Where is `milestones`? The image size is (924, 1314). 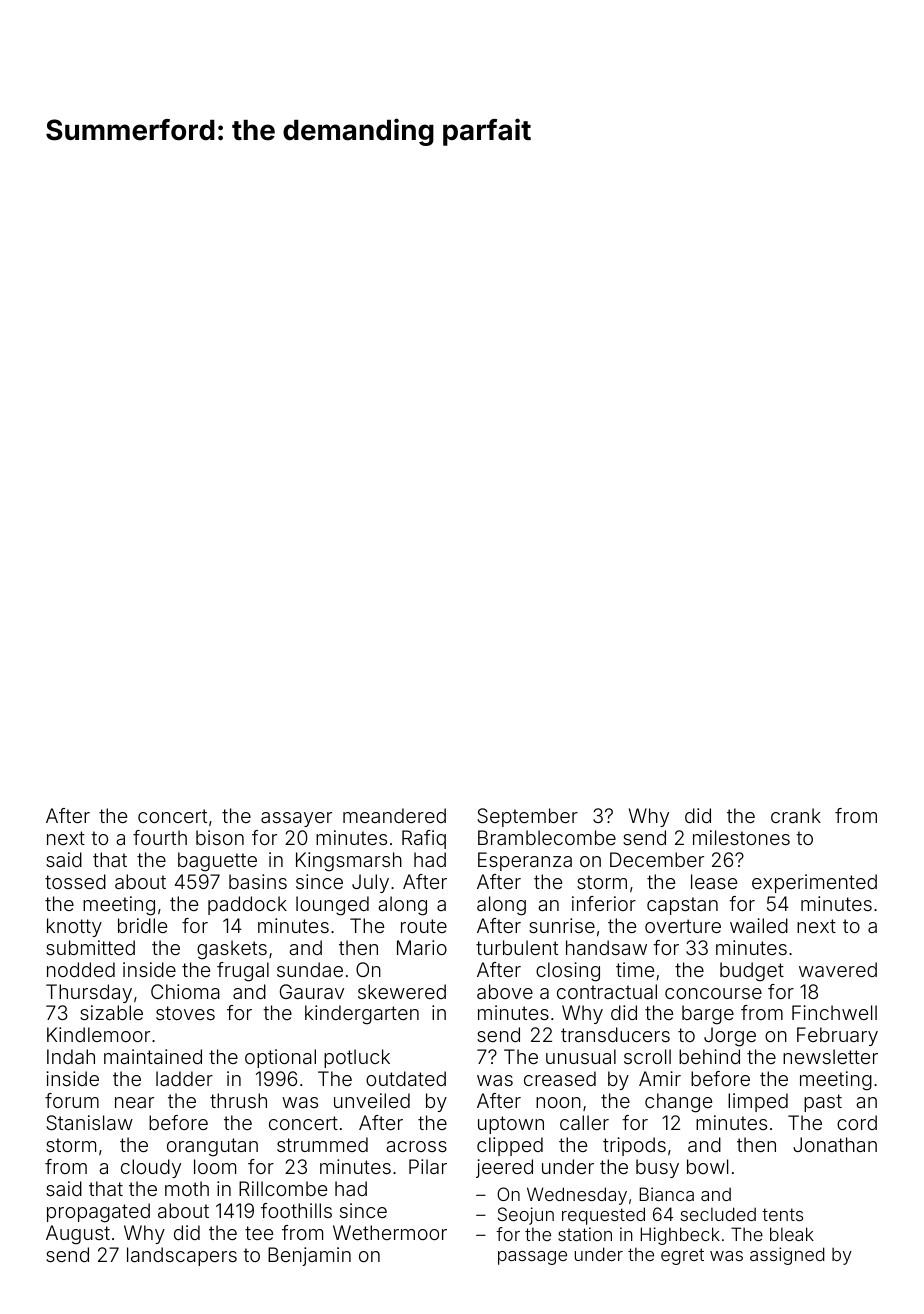
milestones is located at coordinates (741, 837).
